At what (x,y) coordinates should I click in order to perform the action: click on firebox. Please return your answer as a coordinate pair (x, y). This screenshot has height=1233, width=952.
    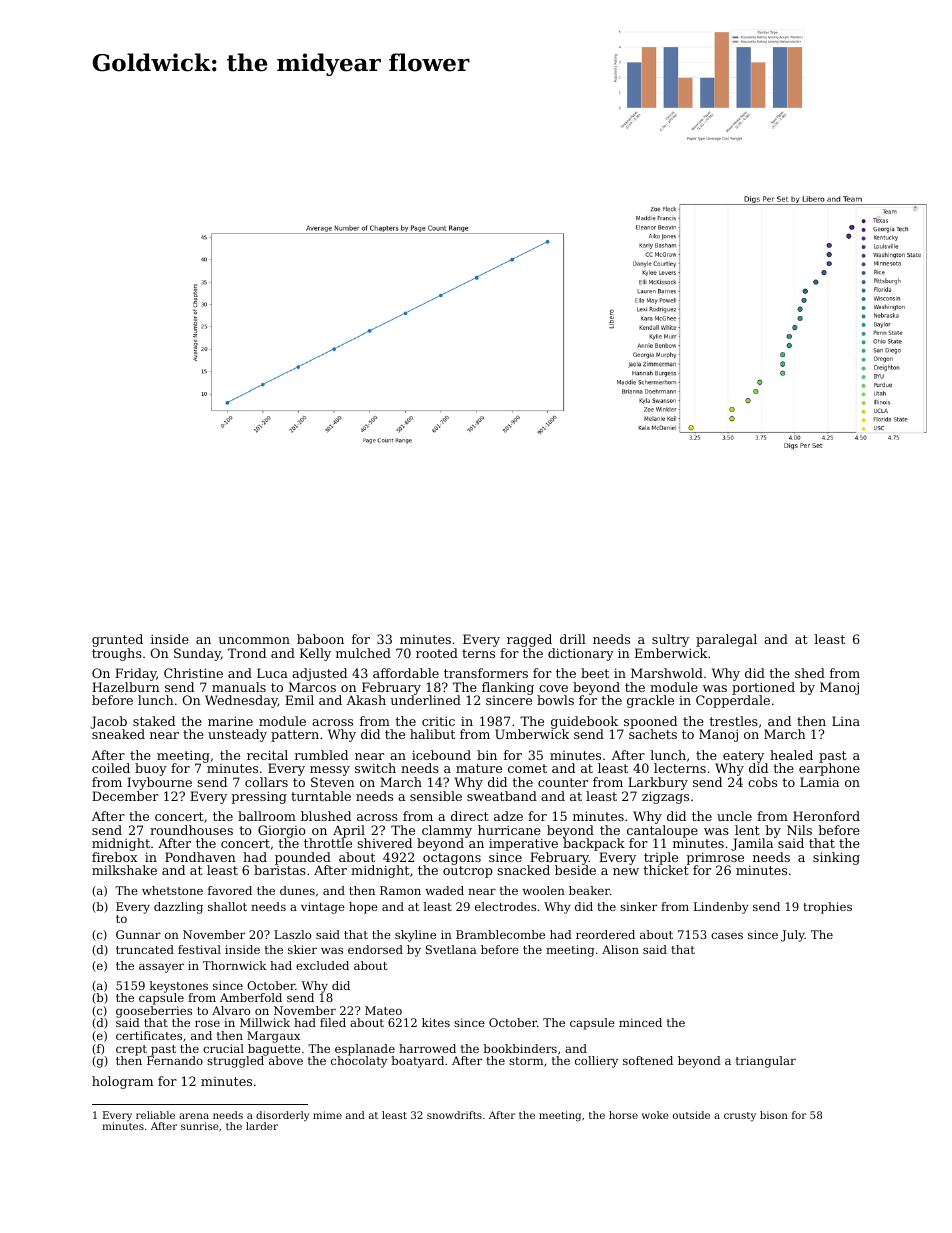
    Looking at the image, I should click on (114, 857).
